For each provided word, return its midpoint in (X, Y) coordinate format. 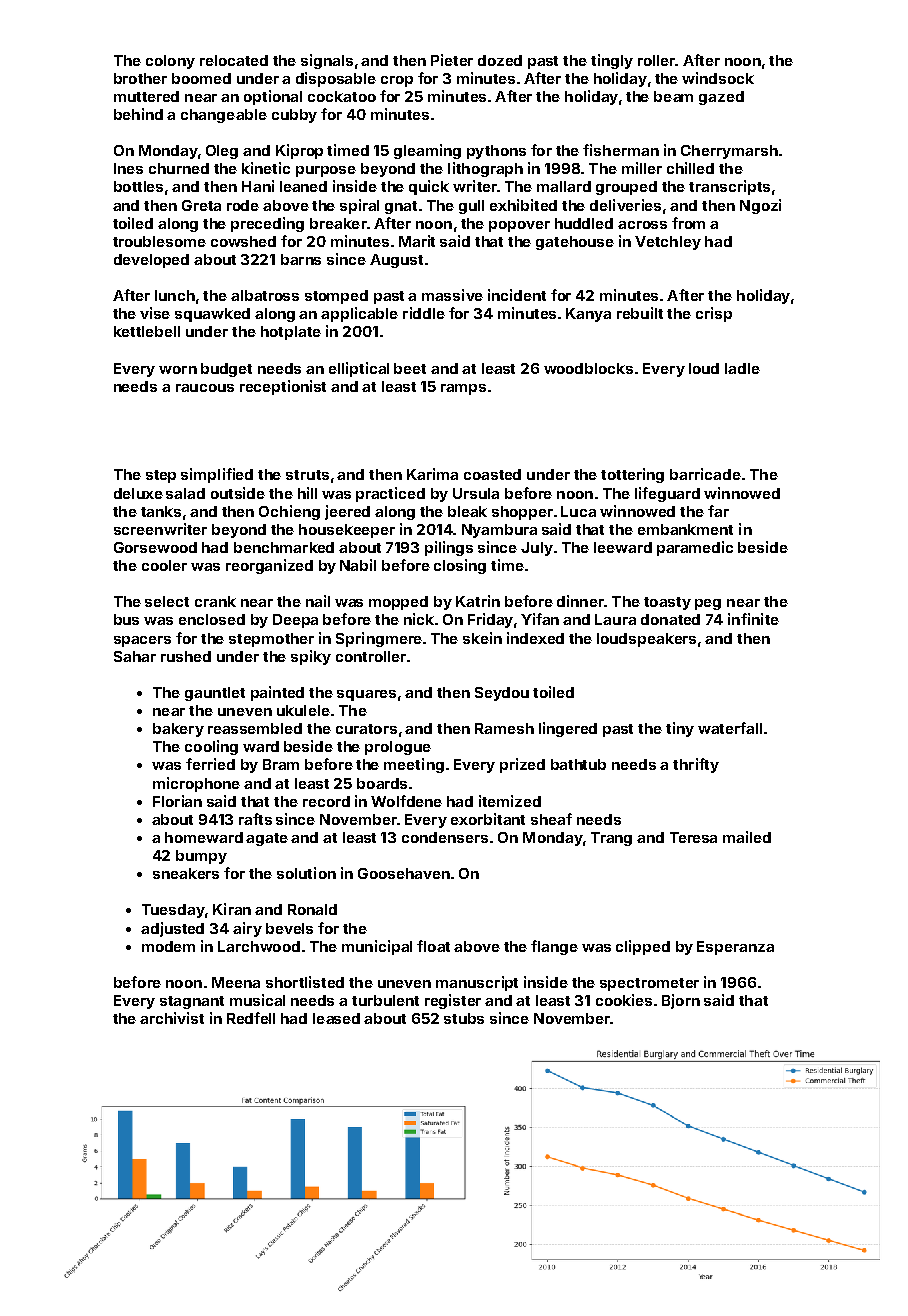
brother (140, 78)
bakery (178, 730)
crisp (714, 314)
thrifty (696, 765)
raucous (205, 388)
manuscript (477, 983)
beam (673, 96)
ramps (463, 389)
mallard (564, 186)
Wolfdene (406, 801)
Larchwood (259, 946)
